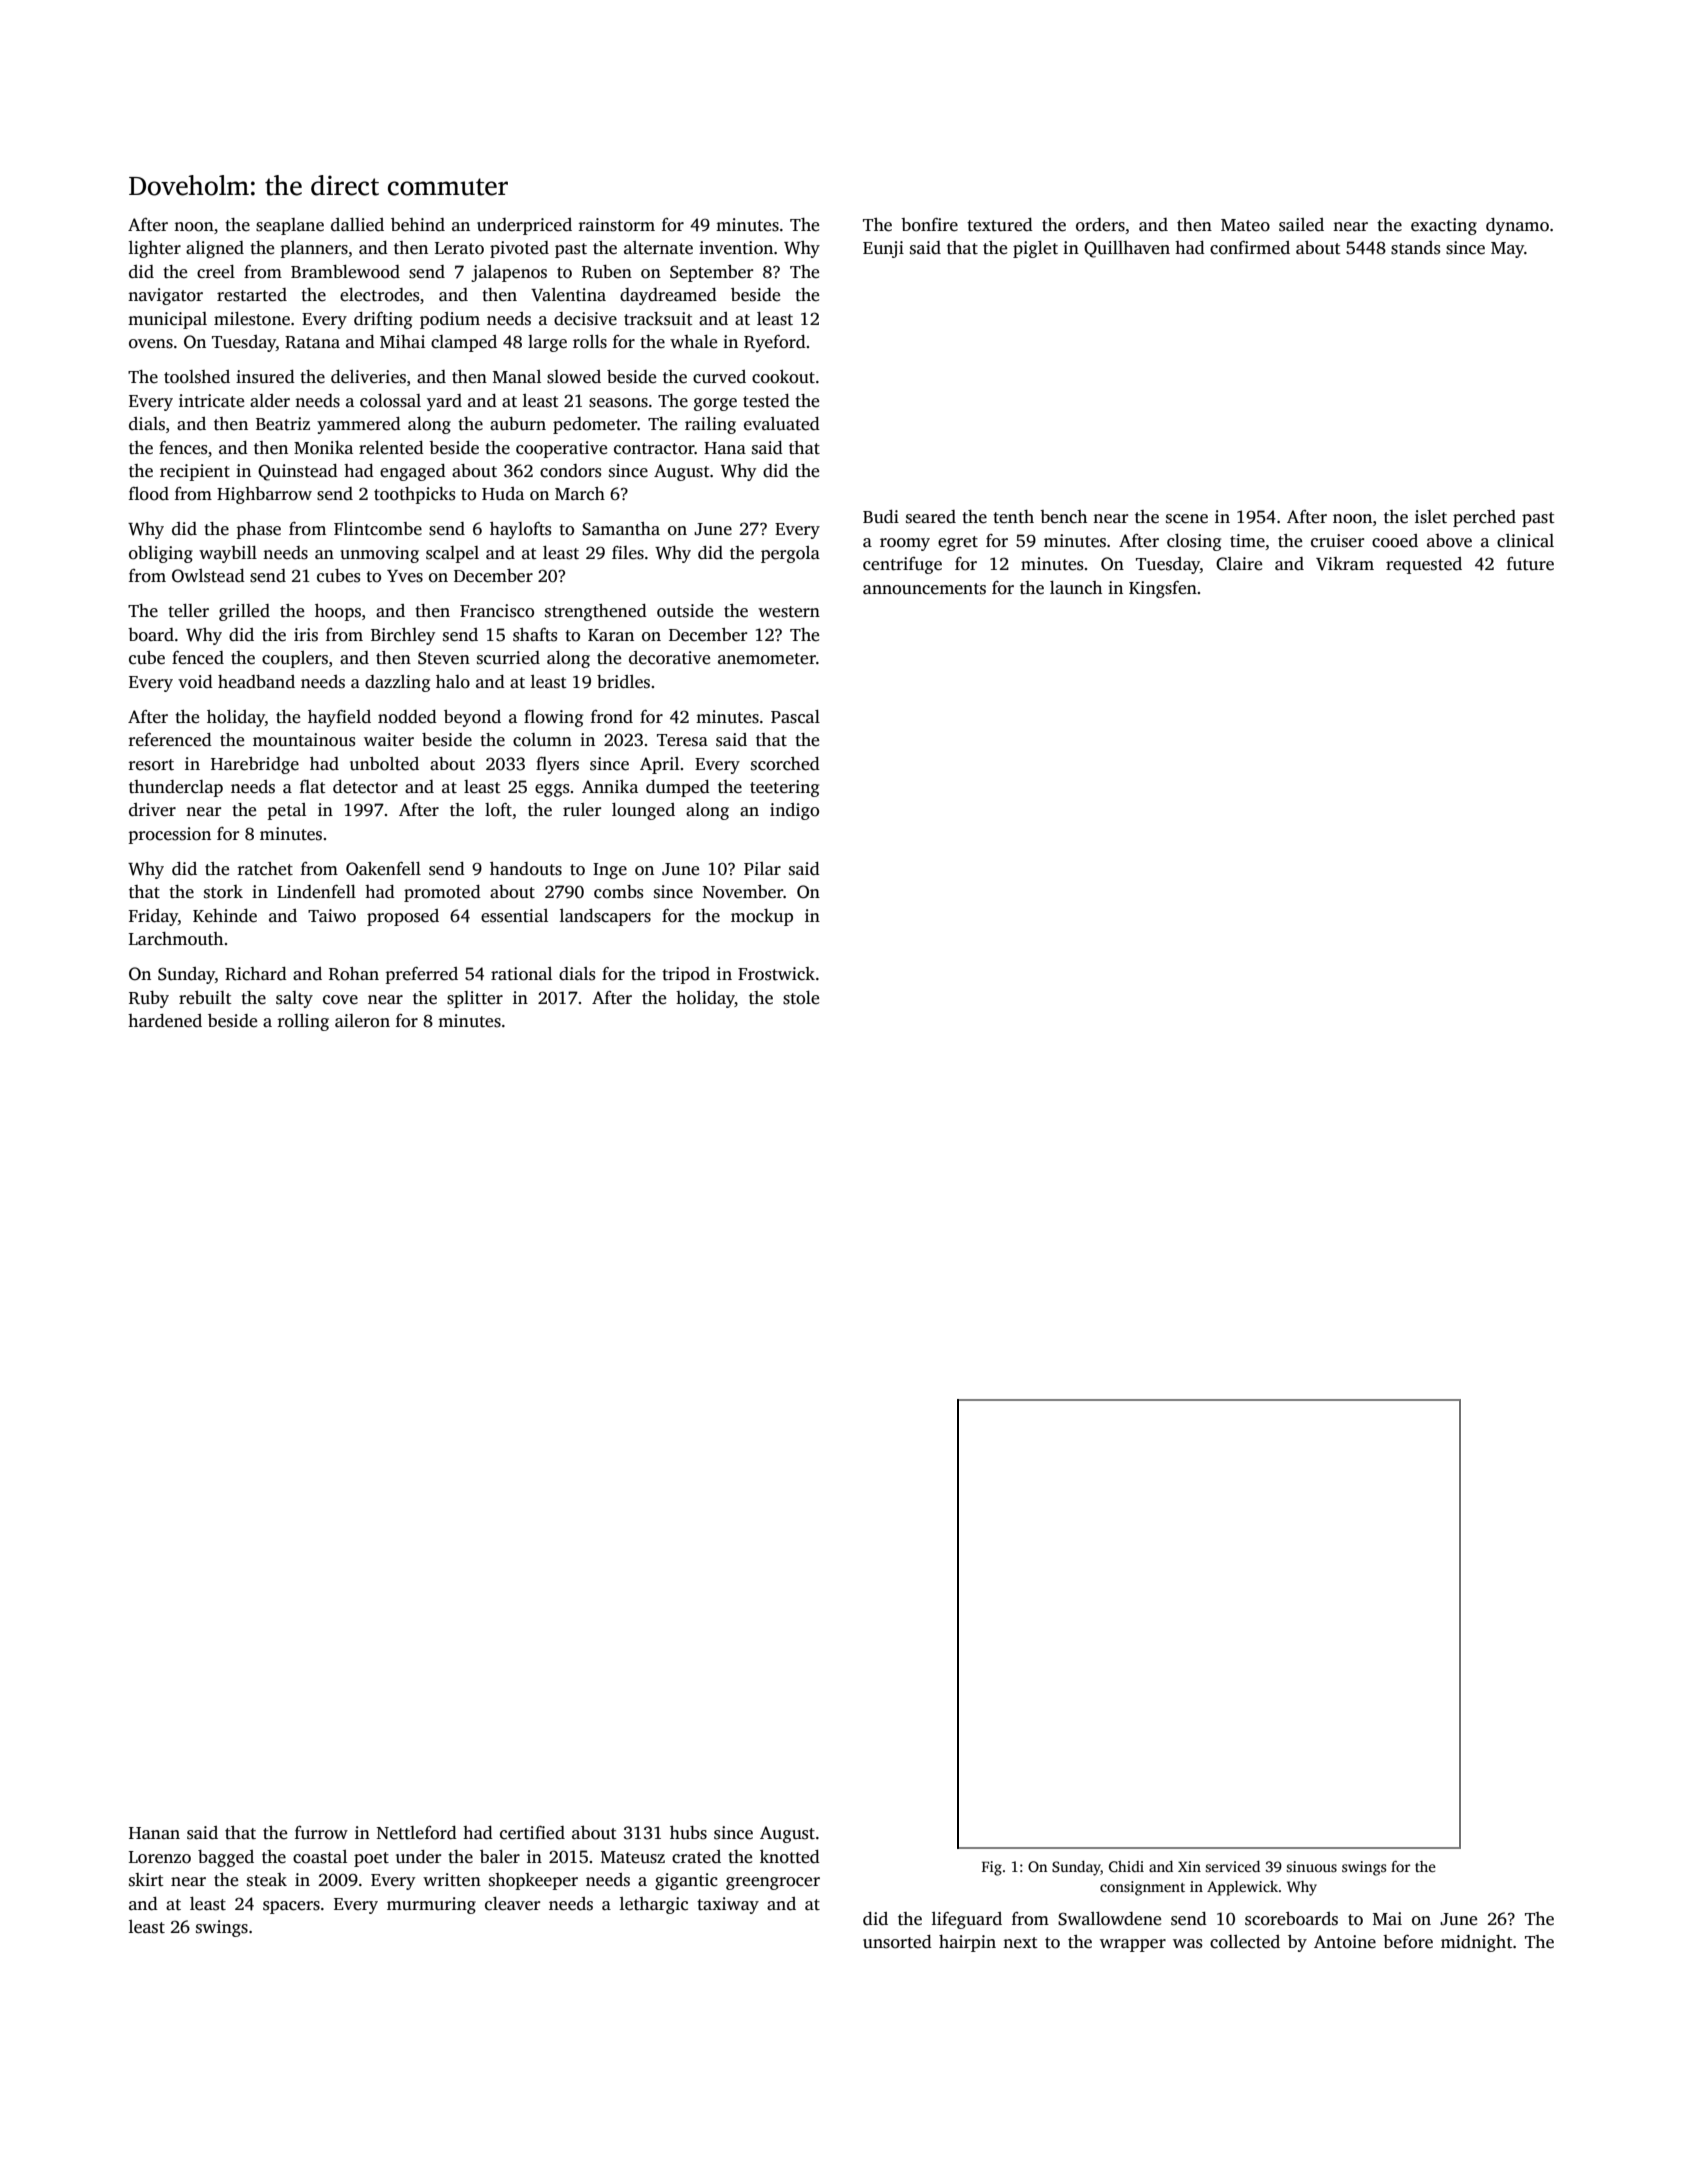 Image resolution: width=1683 pixels, height=2178 pixels. I want to click on dallied, so click(357, 225).
